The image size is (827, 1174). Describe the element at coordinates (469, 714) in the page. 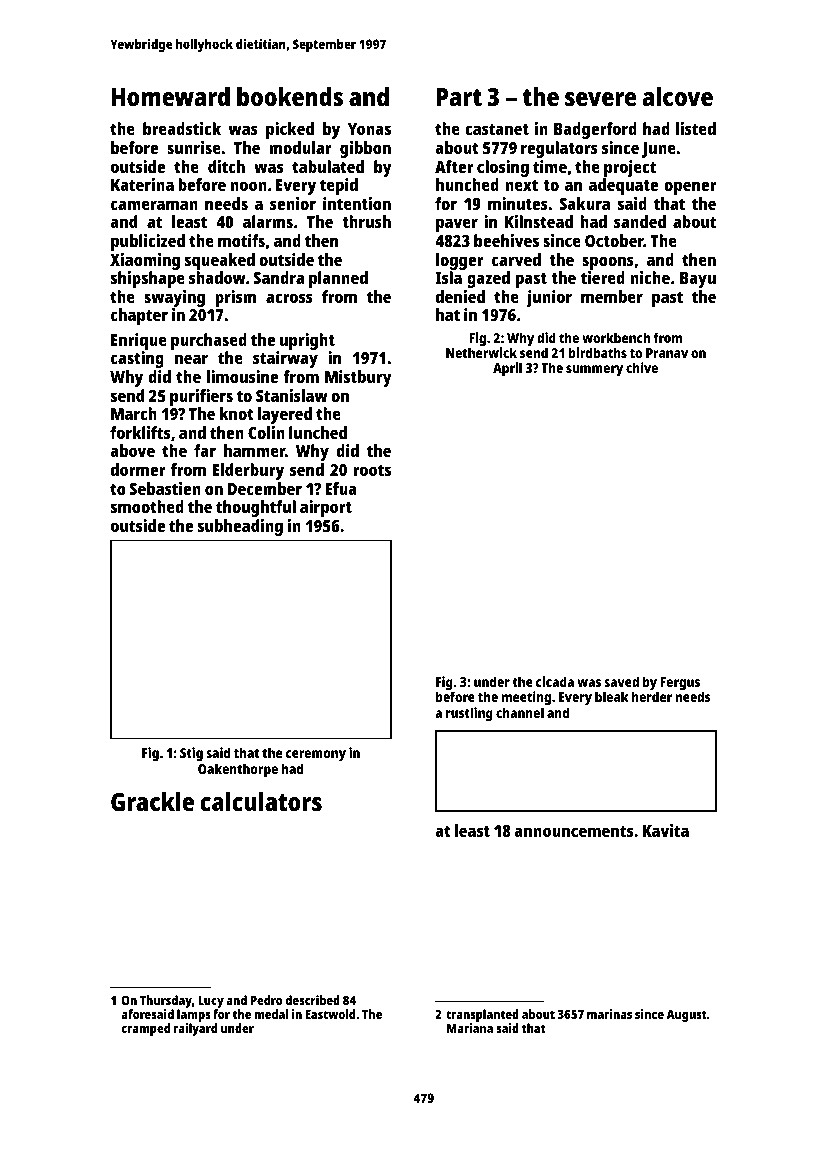

I see `rustling` at that location.
